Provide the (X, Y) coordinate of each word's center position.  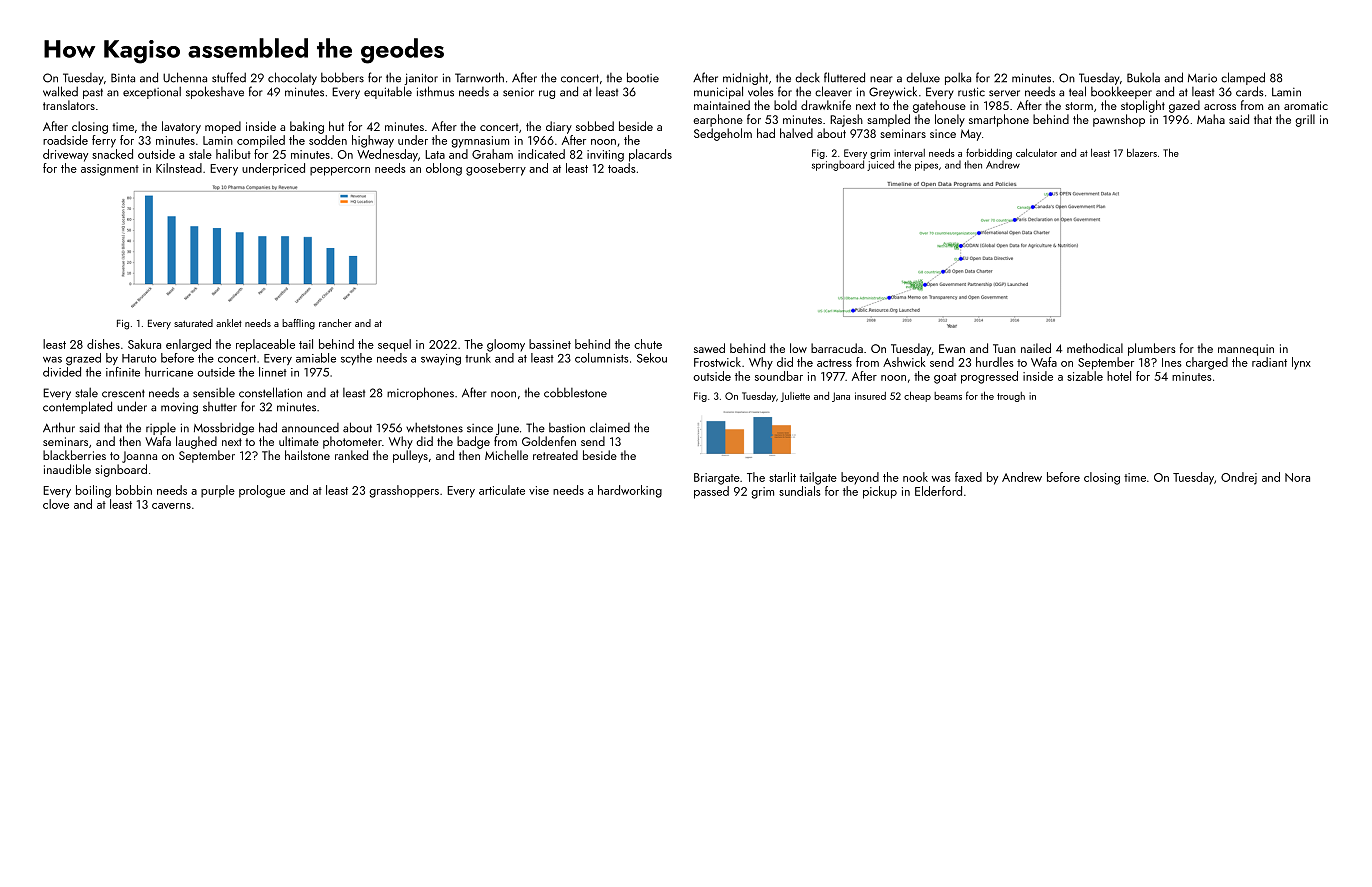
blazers (1142, 153)
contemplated (77, 407)
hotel (1119, 376)
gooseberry (496, 169)
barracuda (837, 348)
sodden (328, 140)
